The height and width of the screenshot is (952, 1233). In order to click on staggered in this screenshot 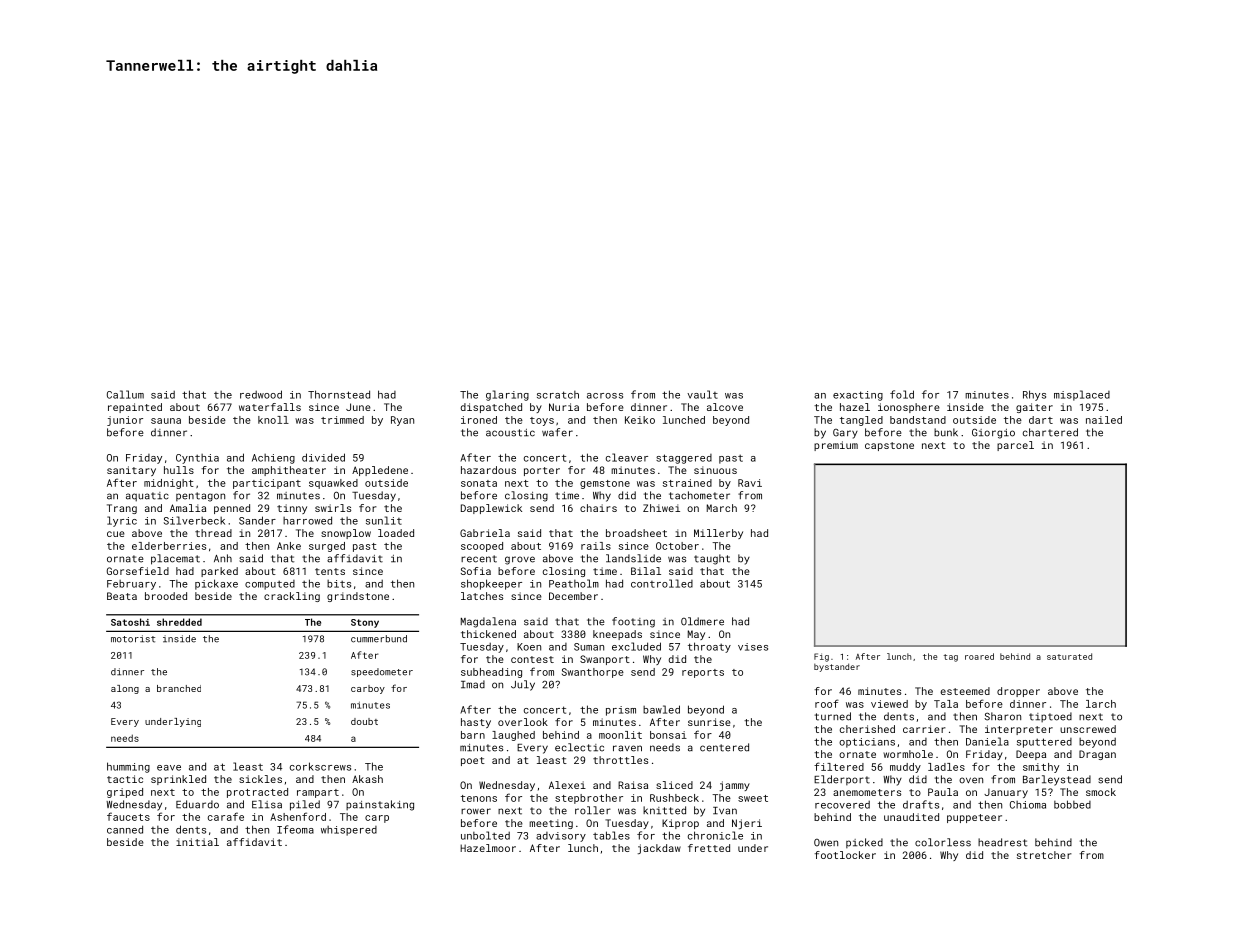, I will do `click(684, 459)`.
